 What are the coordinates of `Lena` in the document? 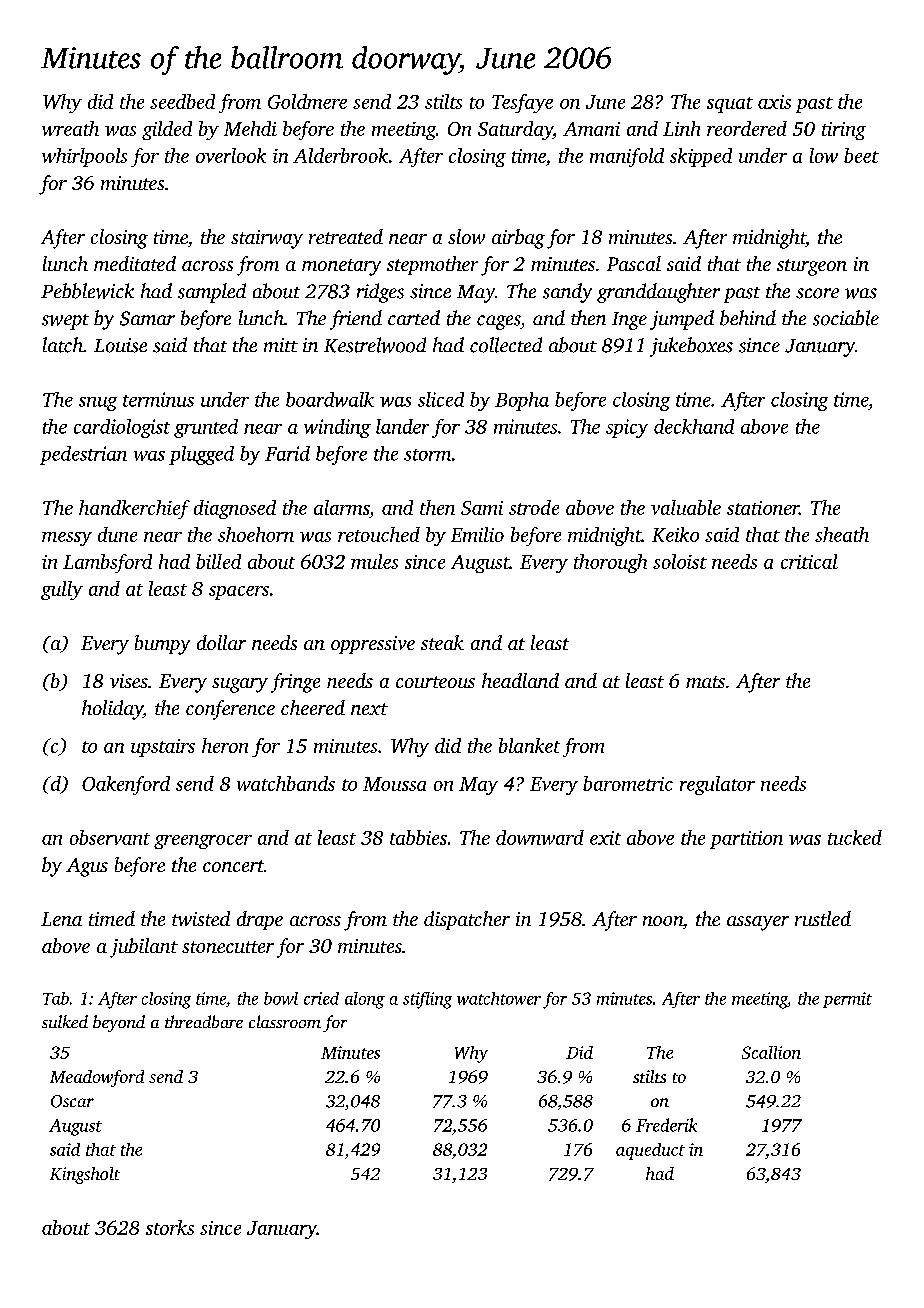 It's located at (61, 919).
